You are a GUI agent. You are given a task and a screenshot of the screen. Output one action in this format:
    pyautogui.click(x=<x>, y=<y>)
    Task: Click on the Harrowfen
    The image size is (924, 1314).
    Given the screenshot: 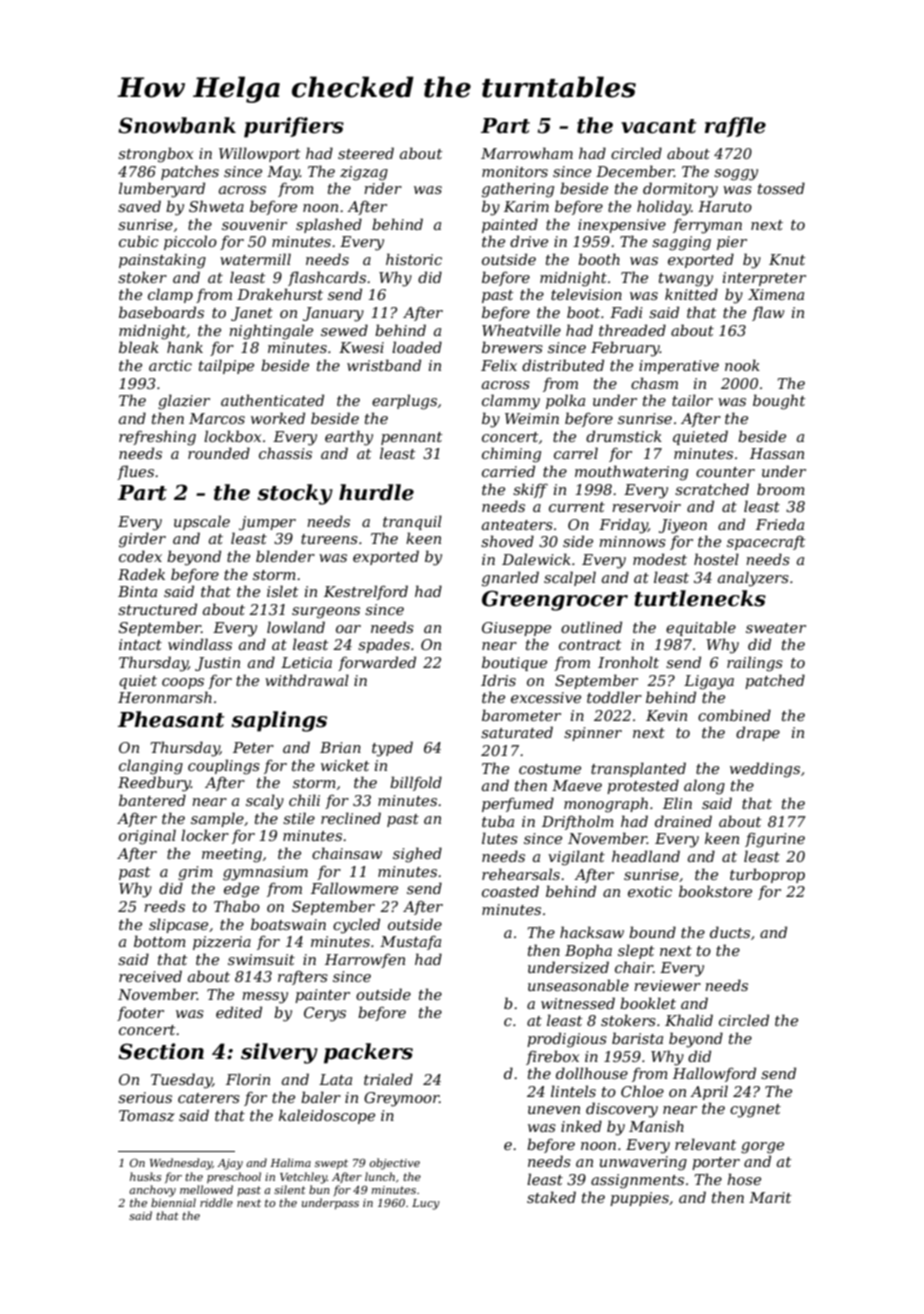 What is the action you would take?
    pyautogui.click(x=365, y=961)
